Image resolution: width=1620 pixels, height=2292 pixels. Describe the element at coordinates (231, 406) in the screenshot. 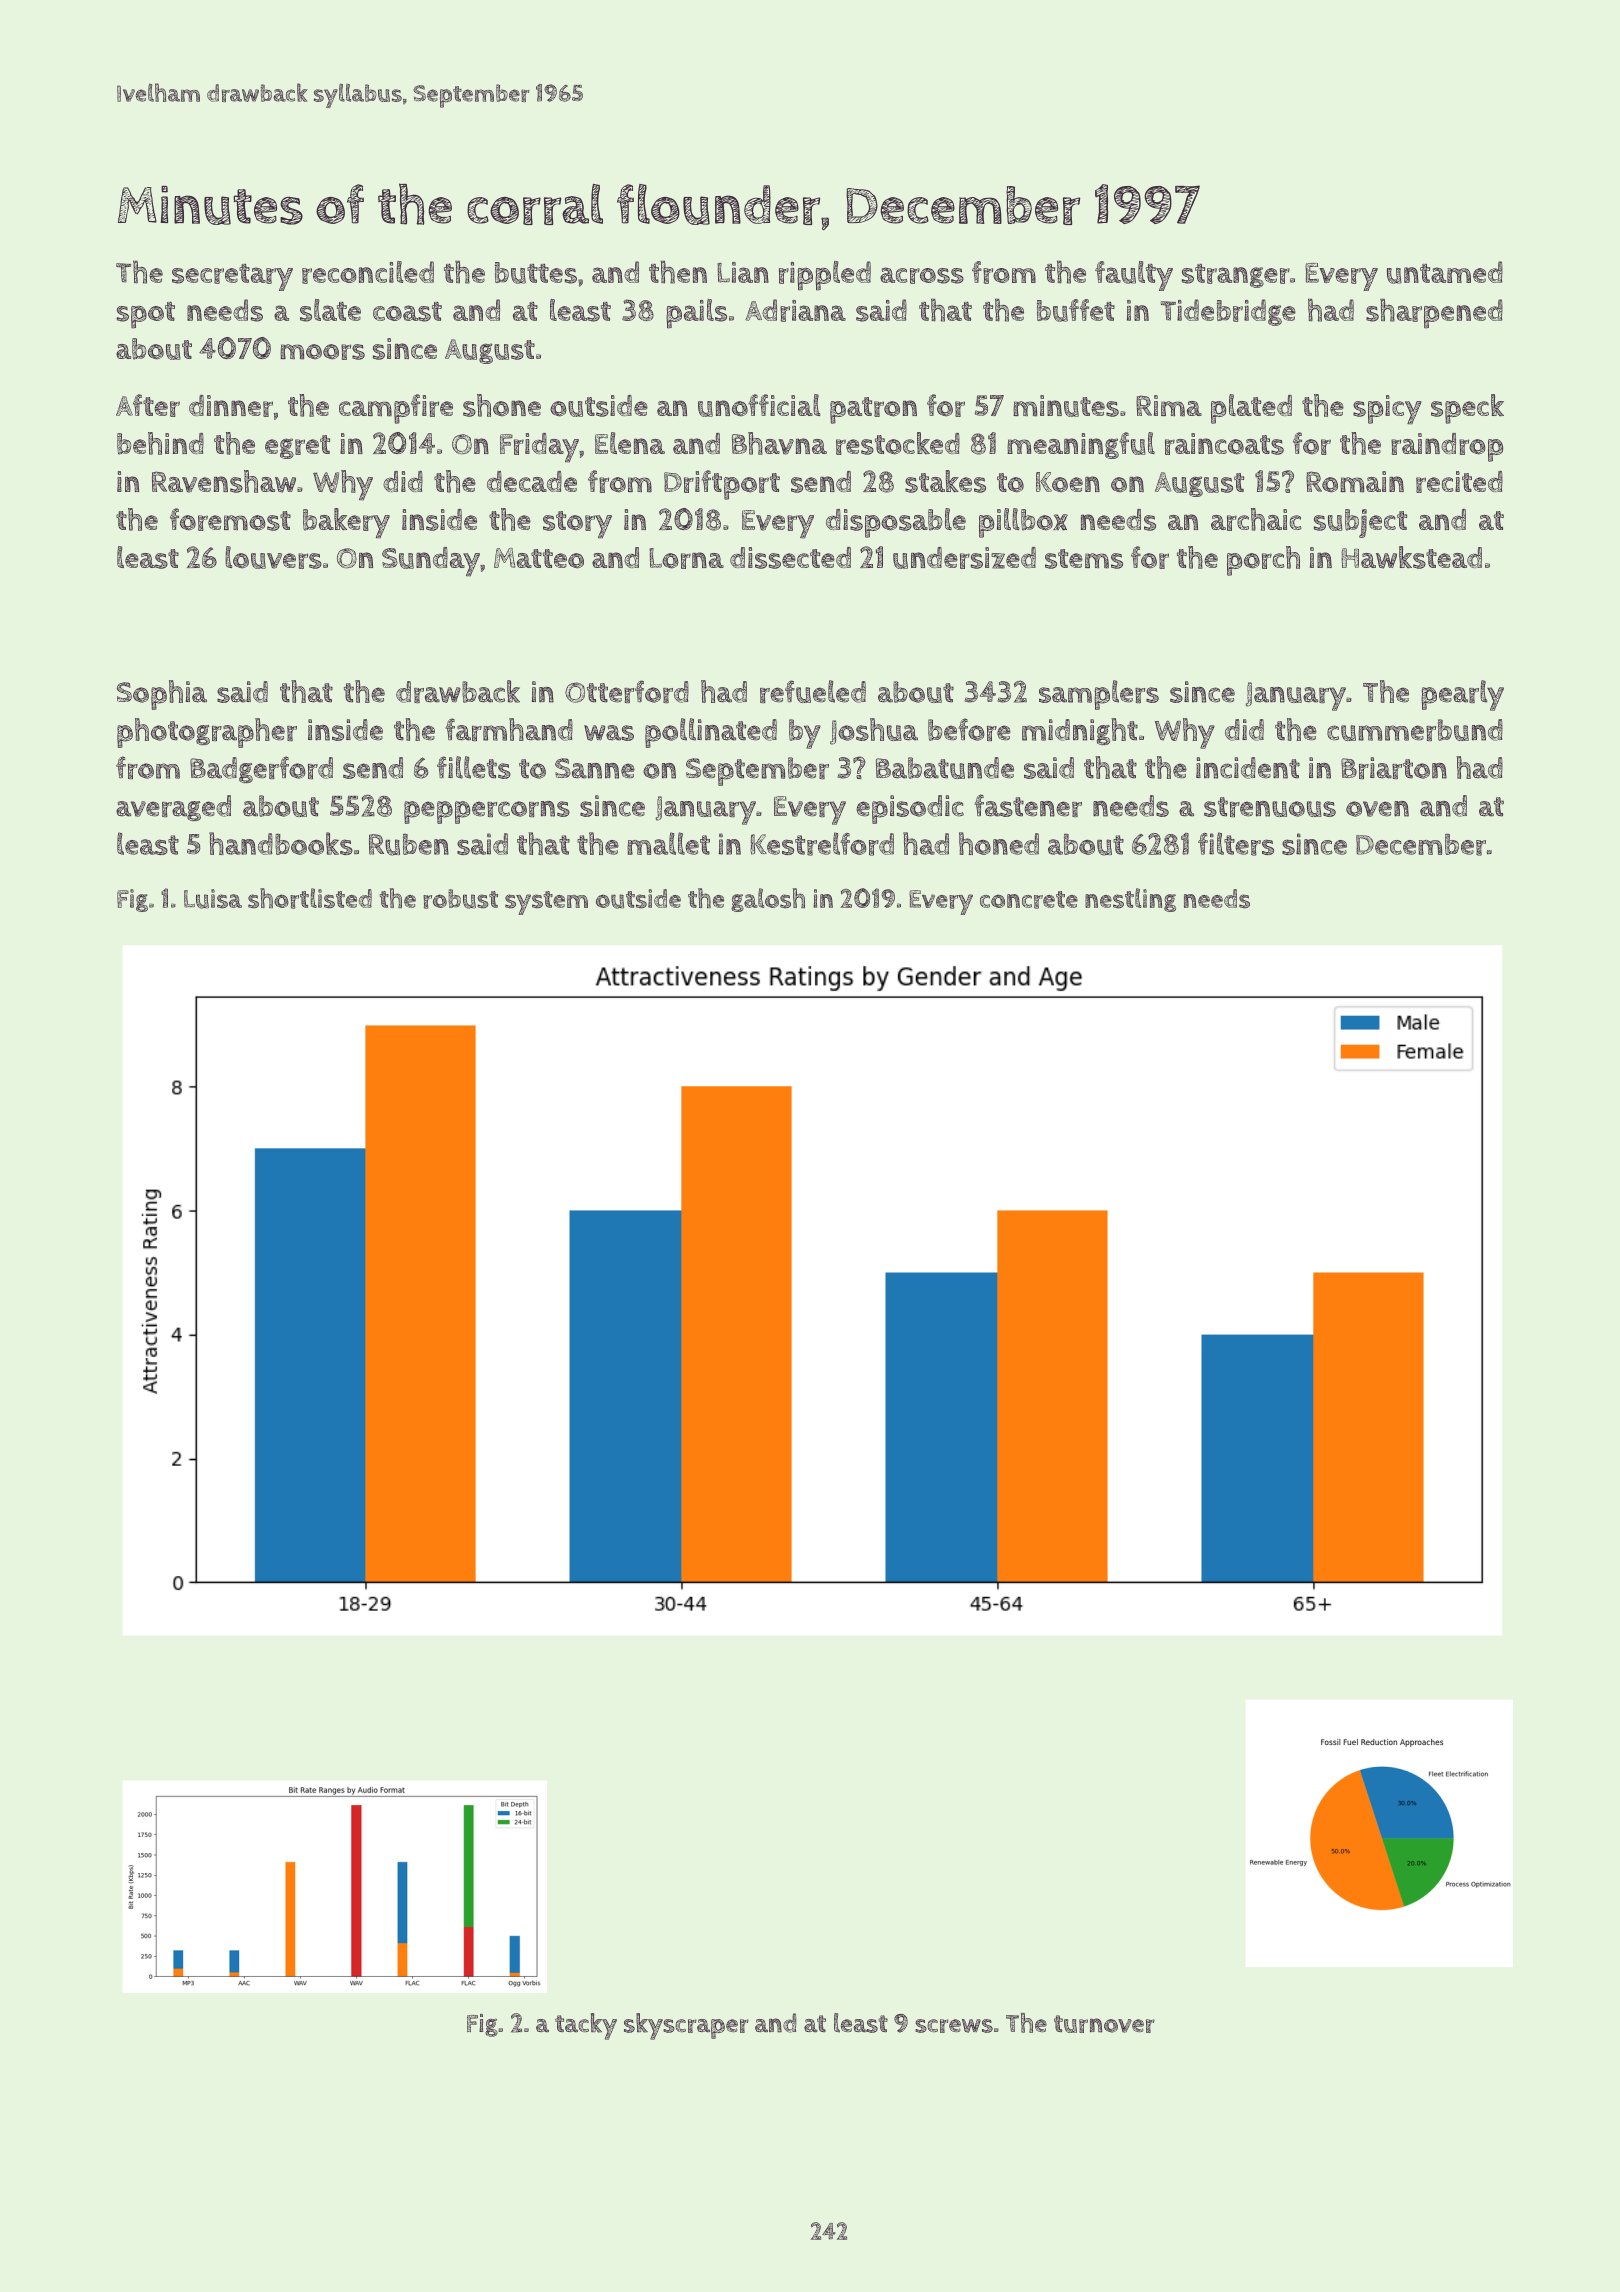

I see `dinner` at that location.
